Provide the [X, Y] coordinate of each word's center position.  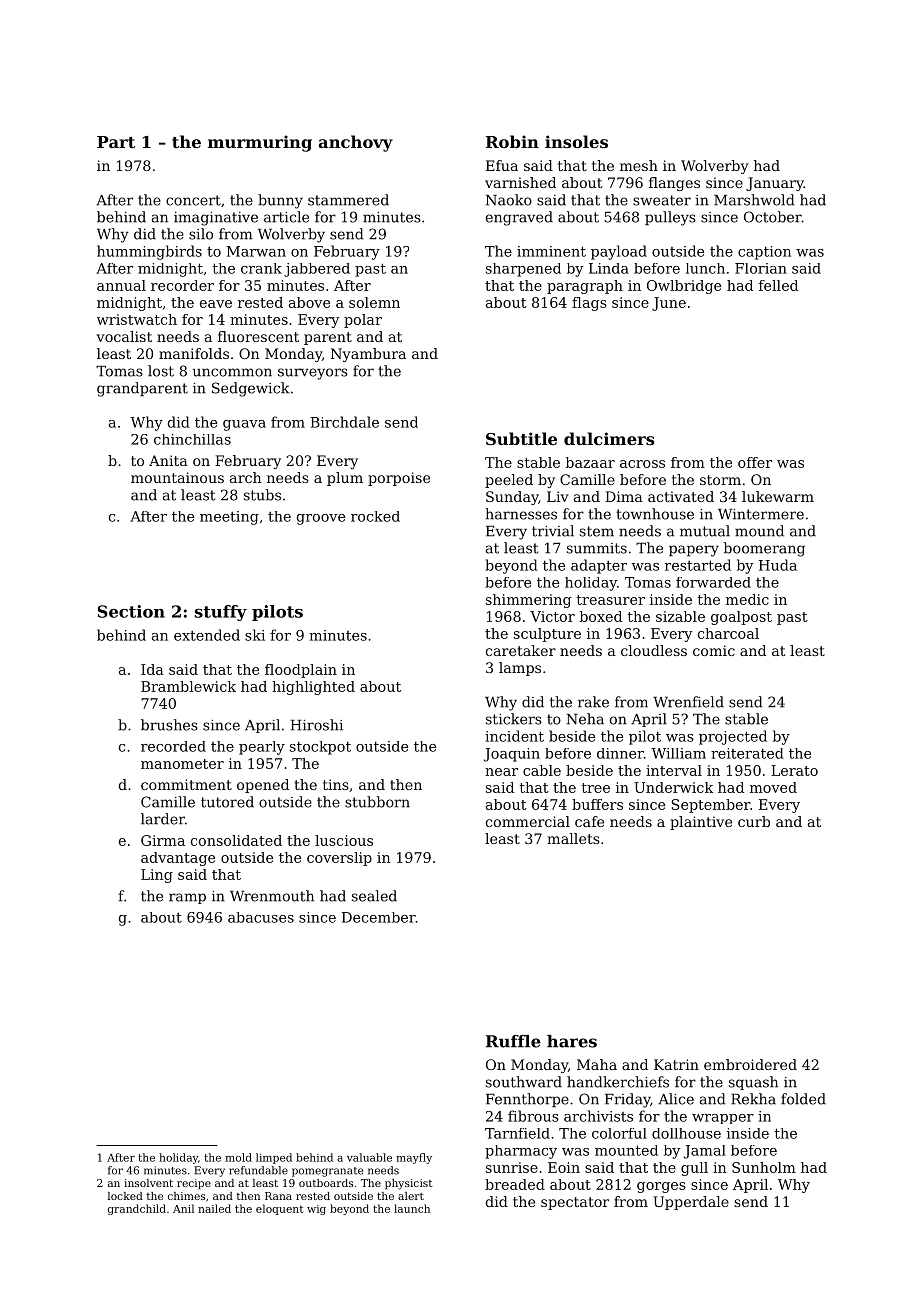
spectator [575, 1203]
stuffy [220, 613]
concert [193, 200]
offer [755, 462]
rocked [375, 516]
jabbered [317, 270]
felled [778, 285]
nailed [214, 1208]
